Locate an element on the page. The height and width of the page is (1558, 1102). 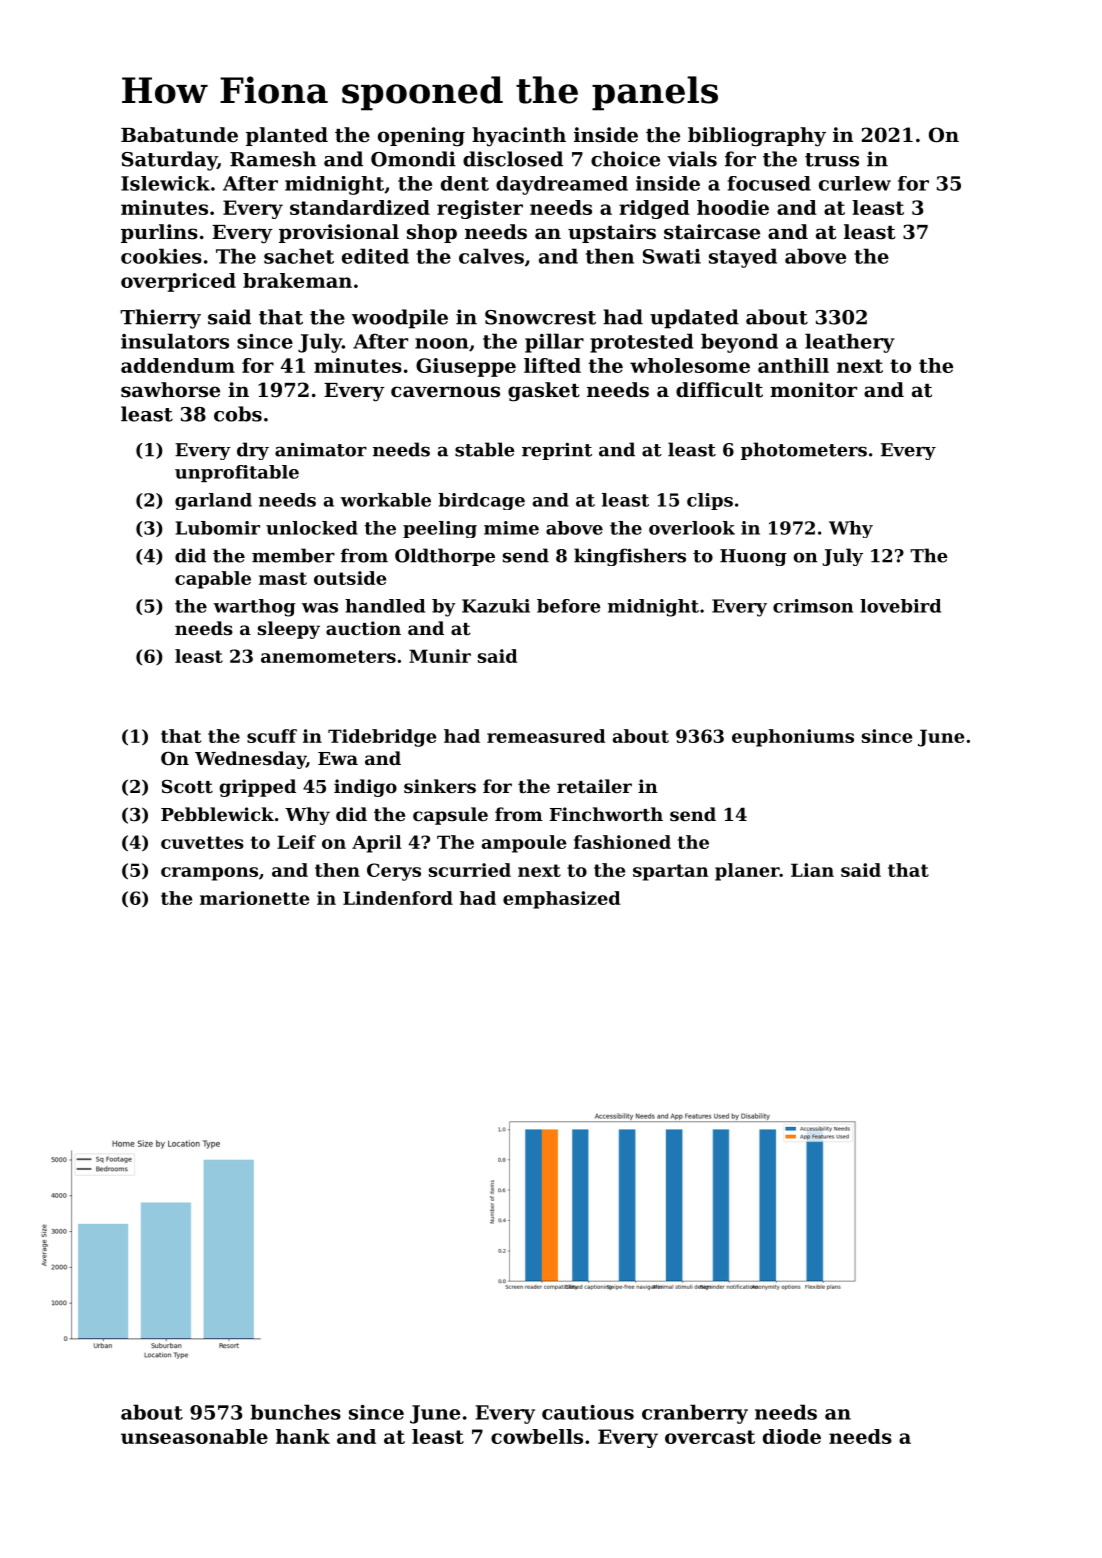
scuff is located at coordinates (272, 736).
